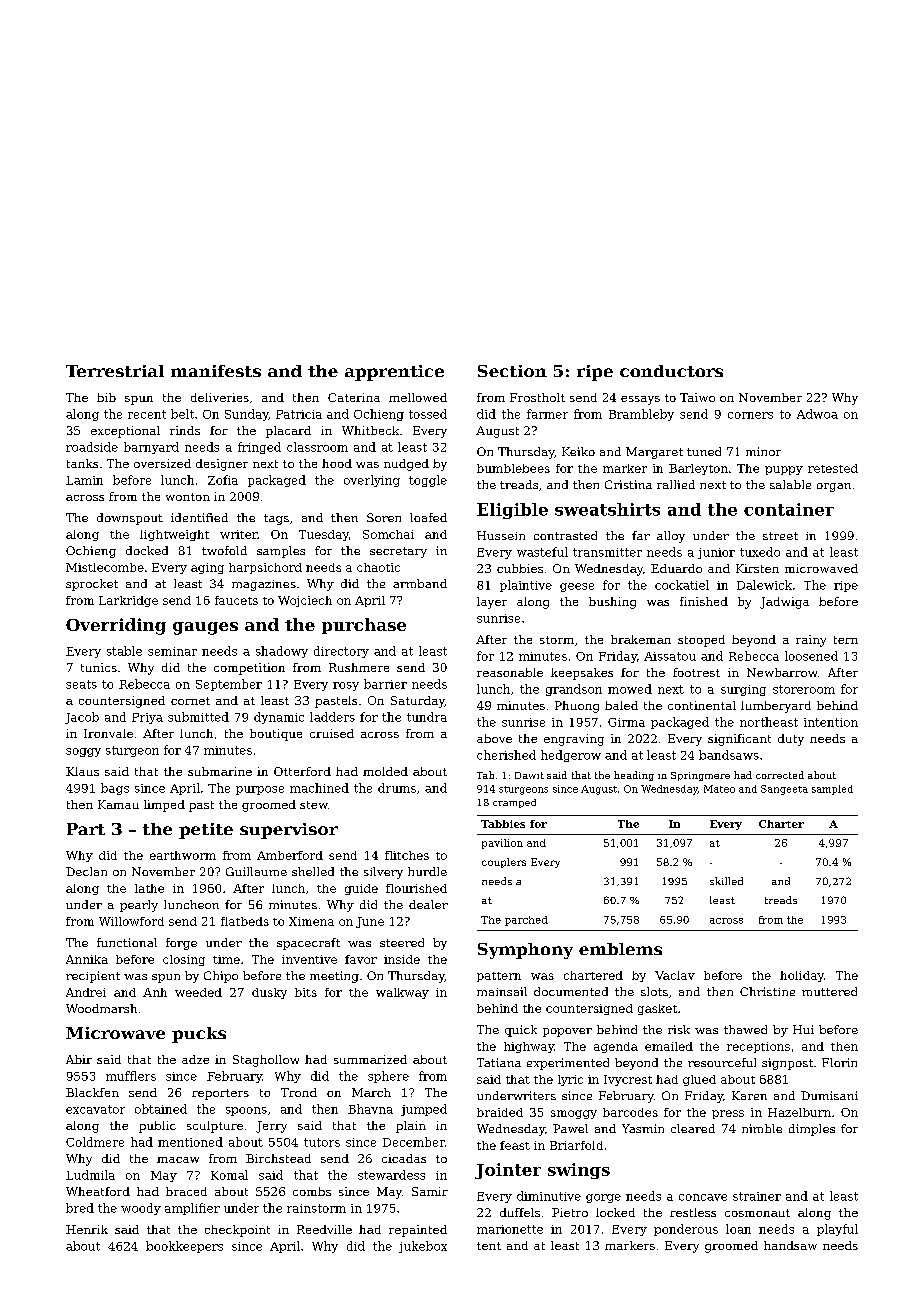 The image size is (924, 1308). Describe the element at coordinates (115, 371) in the image. I see `Terrestrial` at that location.
